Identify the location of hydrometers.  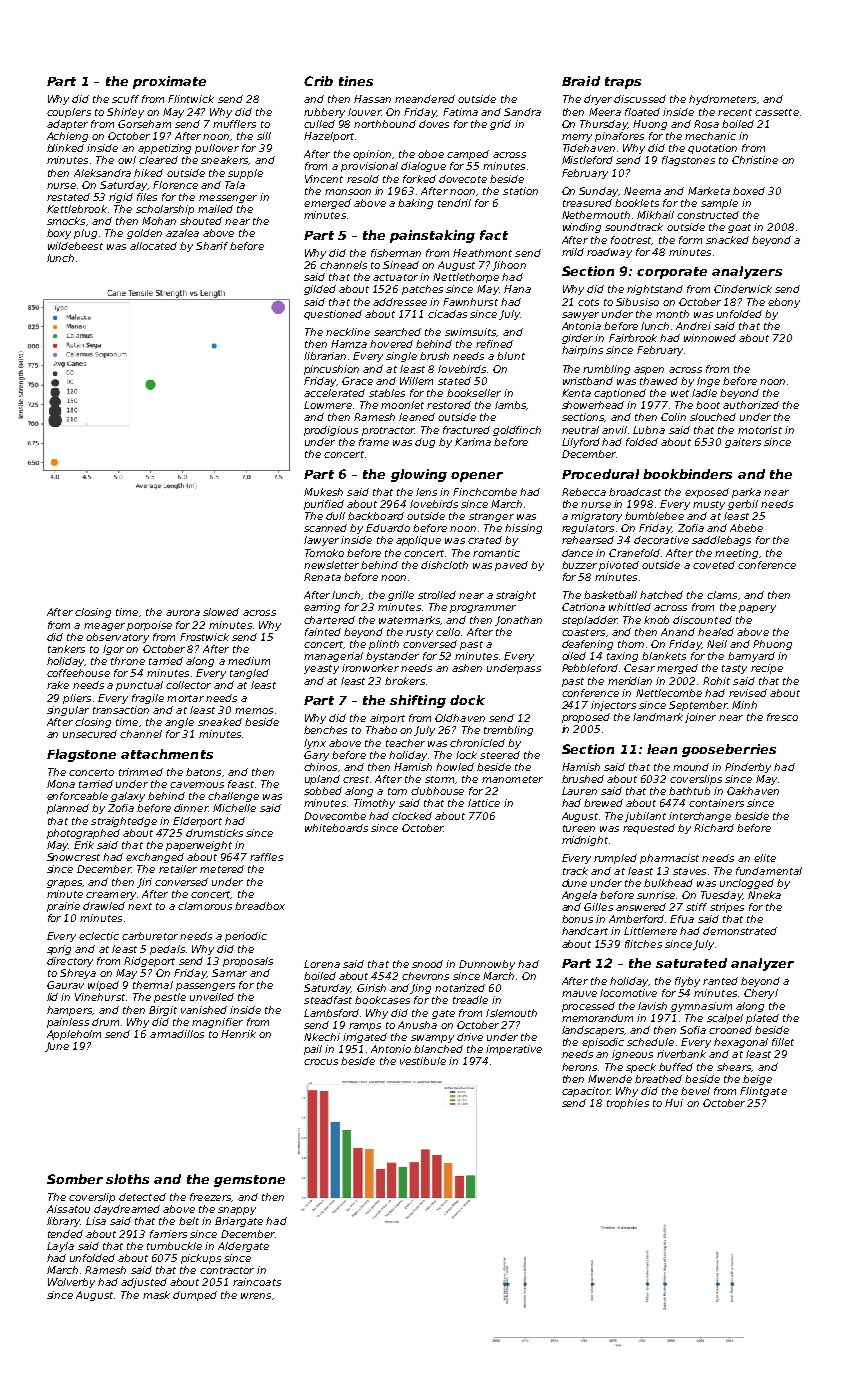
(722, 100).
